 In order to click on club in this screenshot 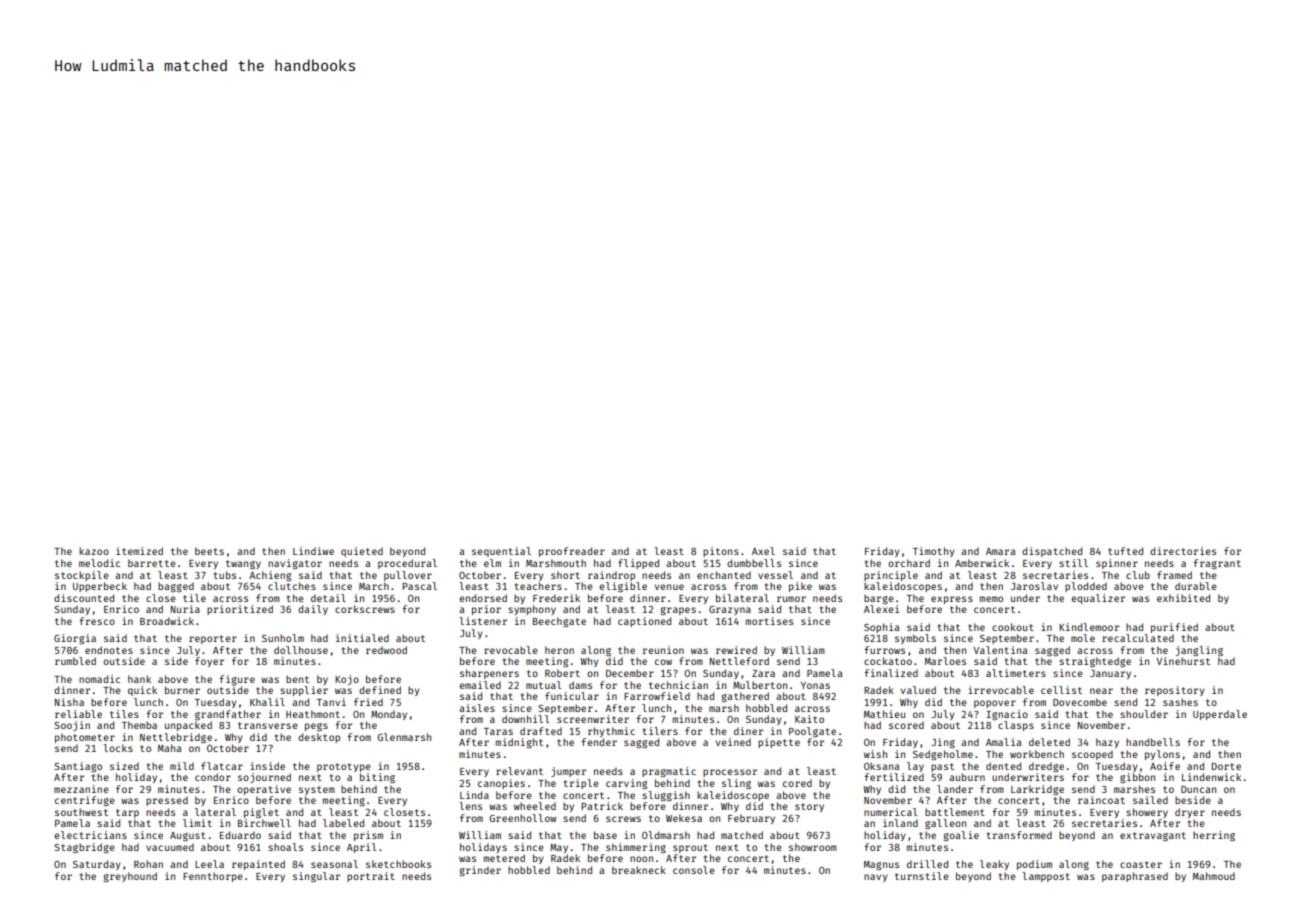, I will do `click(1138, 575)`.
